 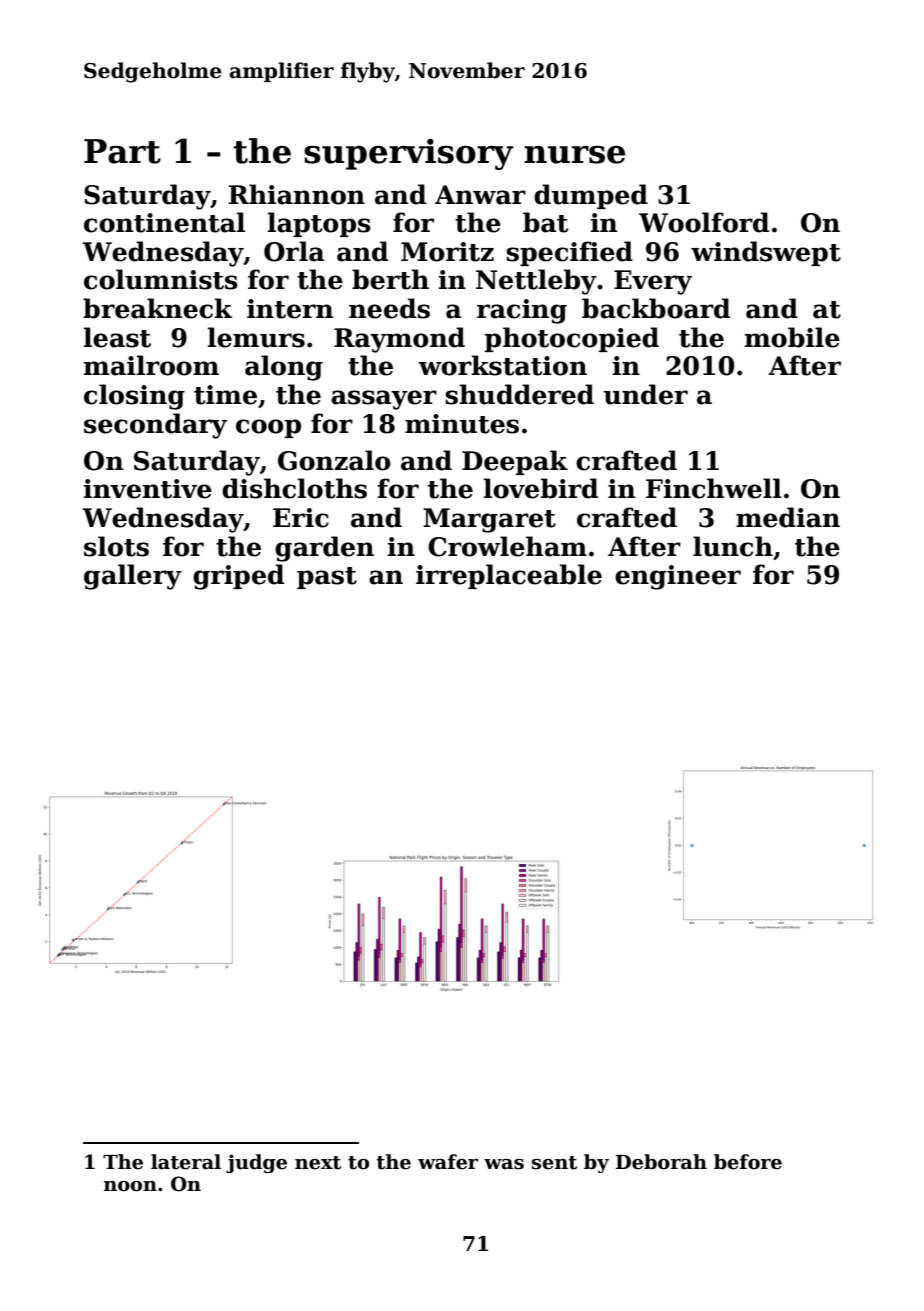 I want to click on Woolford, so click(x=704, y=222).
